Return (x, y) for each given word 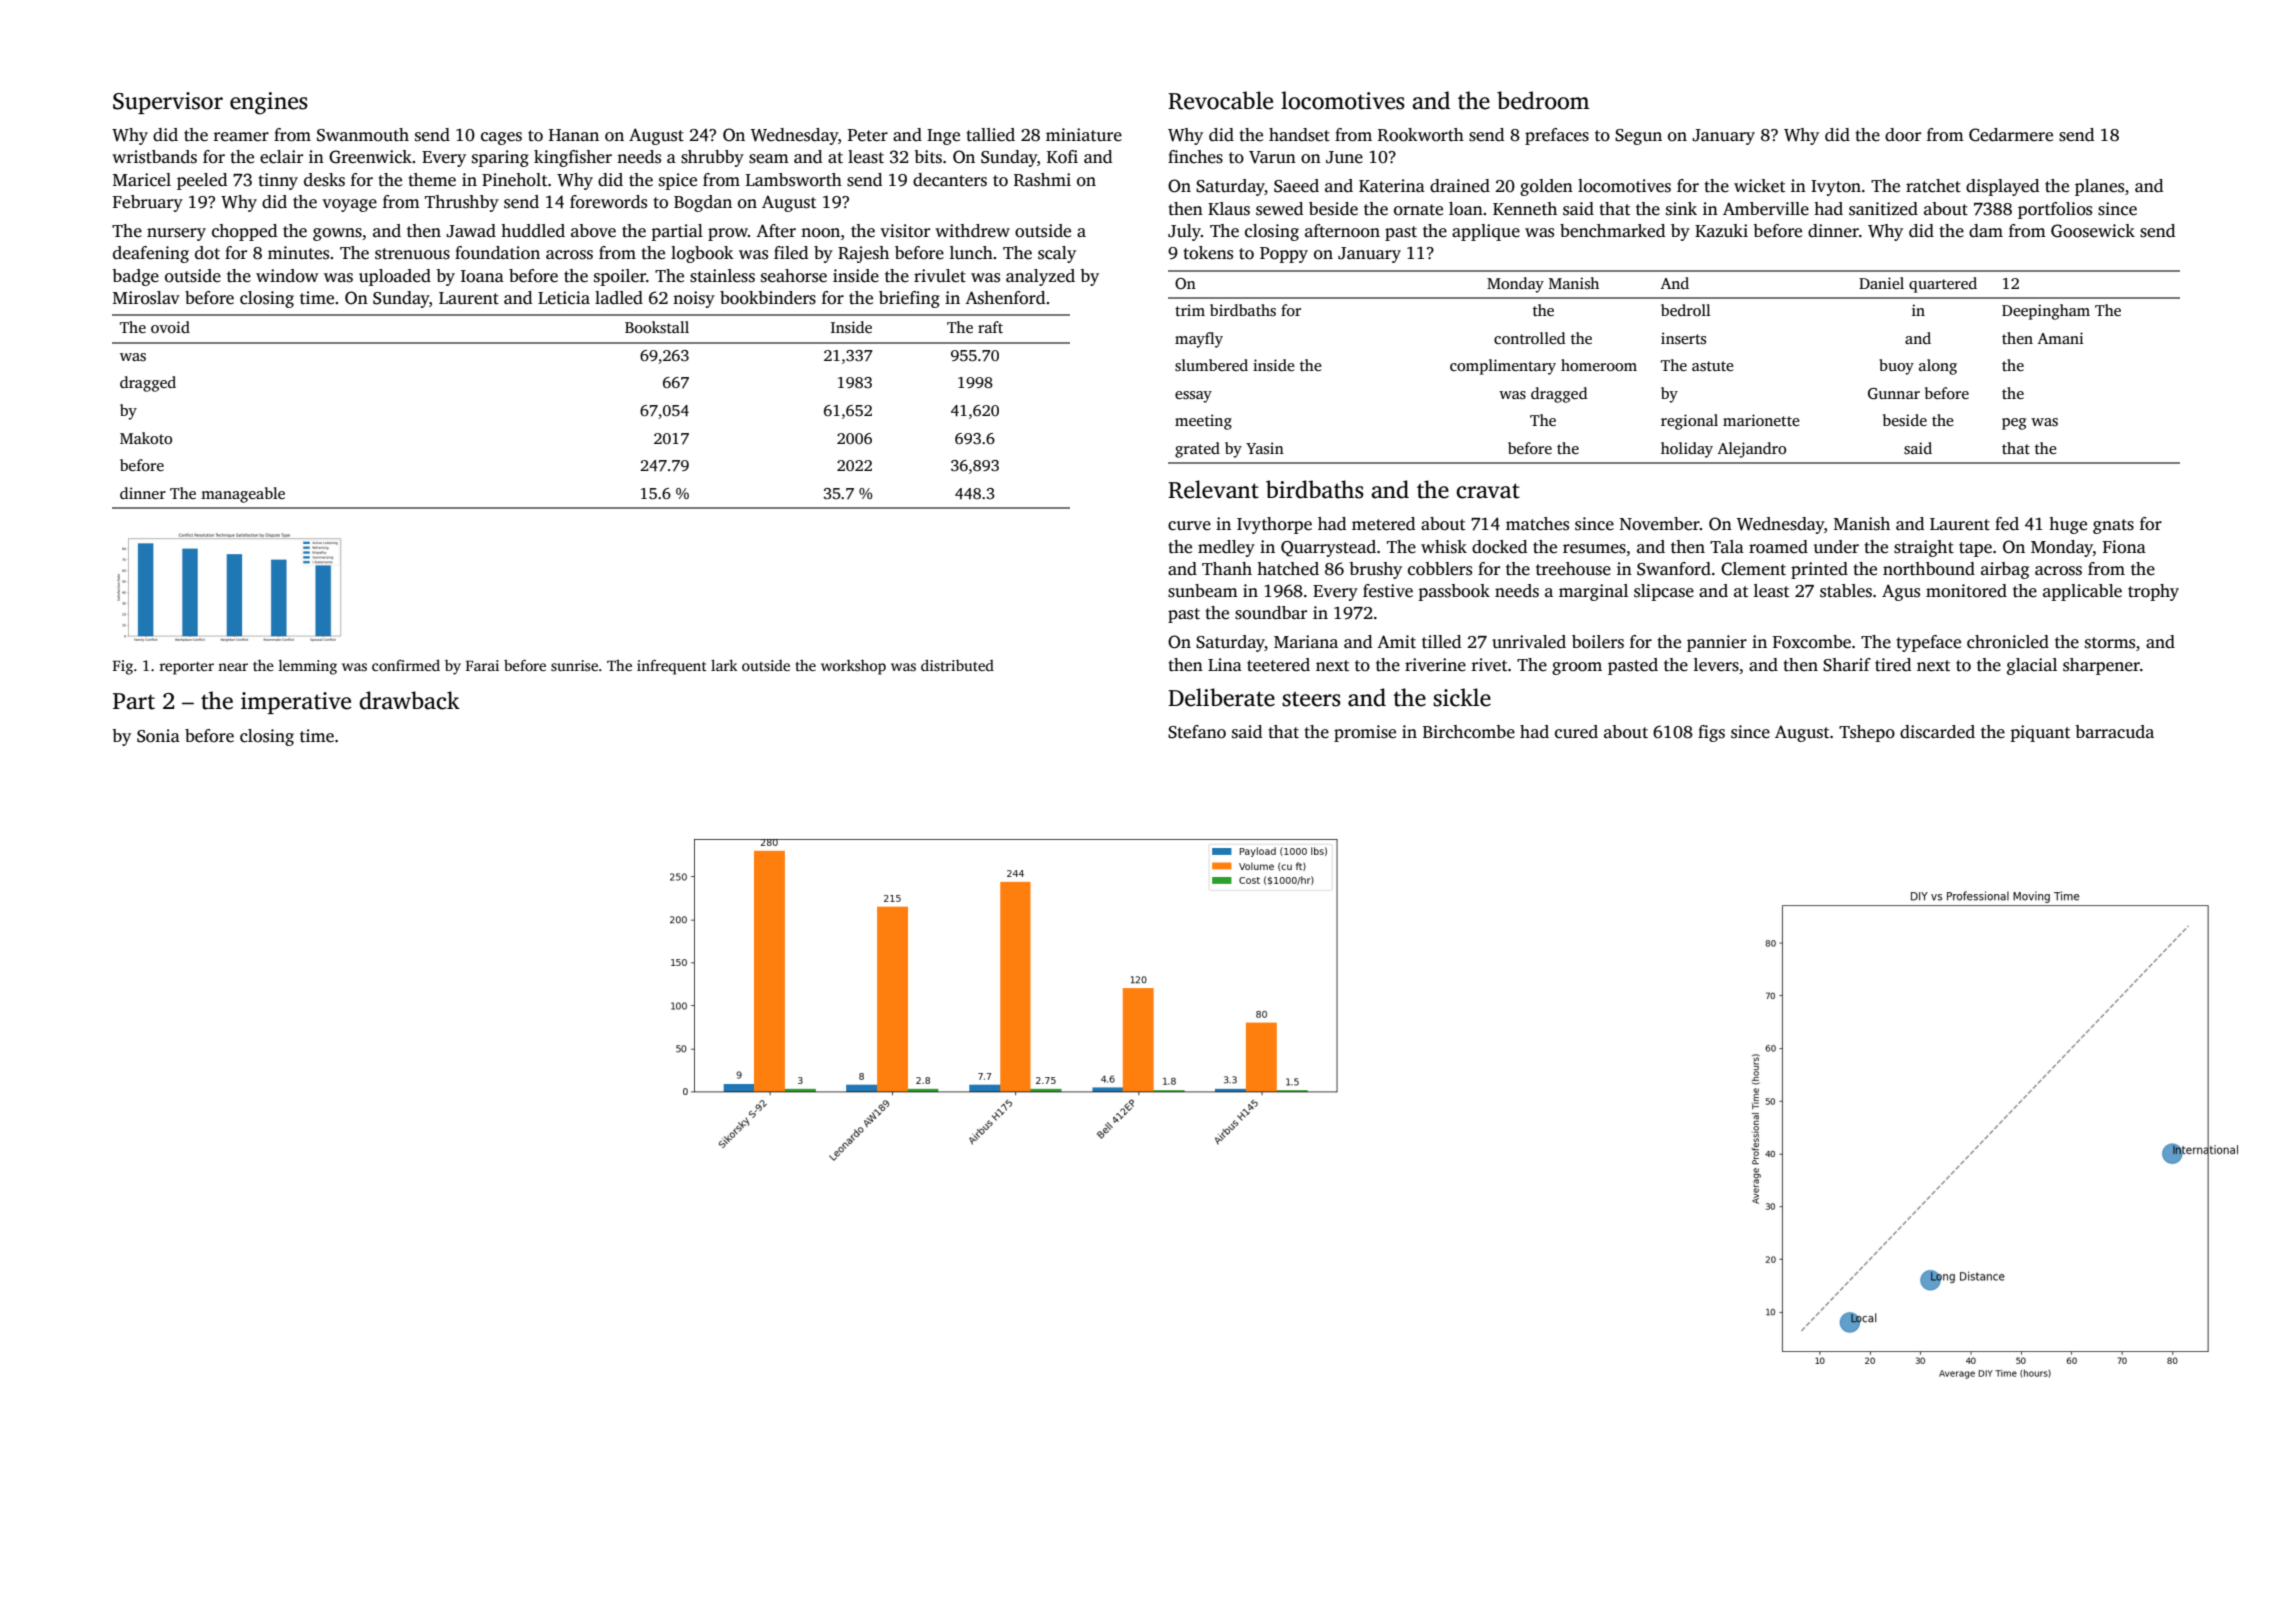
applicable (2082, 592)
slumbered (1211, 365)
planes (2099, 187)
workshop (853, 667)
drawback (409, 700)
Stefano (1197, 732)
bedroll (1686, 310)
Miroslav (146, 298)
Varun (1272, 157)
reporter (186, 668)
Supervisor (168, 103)
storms (2110, 643)
